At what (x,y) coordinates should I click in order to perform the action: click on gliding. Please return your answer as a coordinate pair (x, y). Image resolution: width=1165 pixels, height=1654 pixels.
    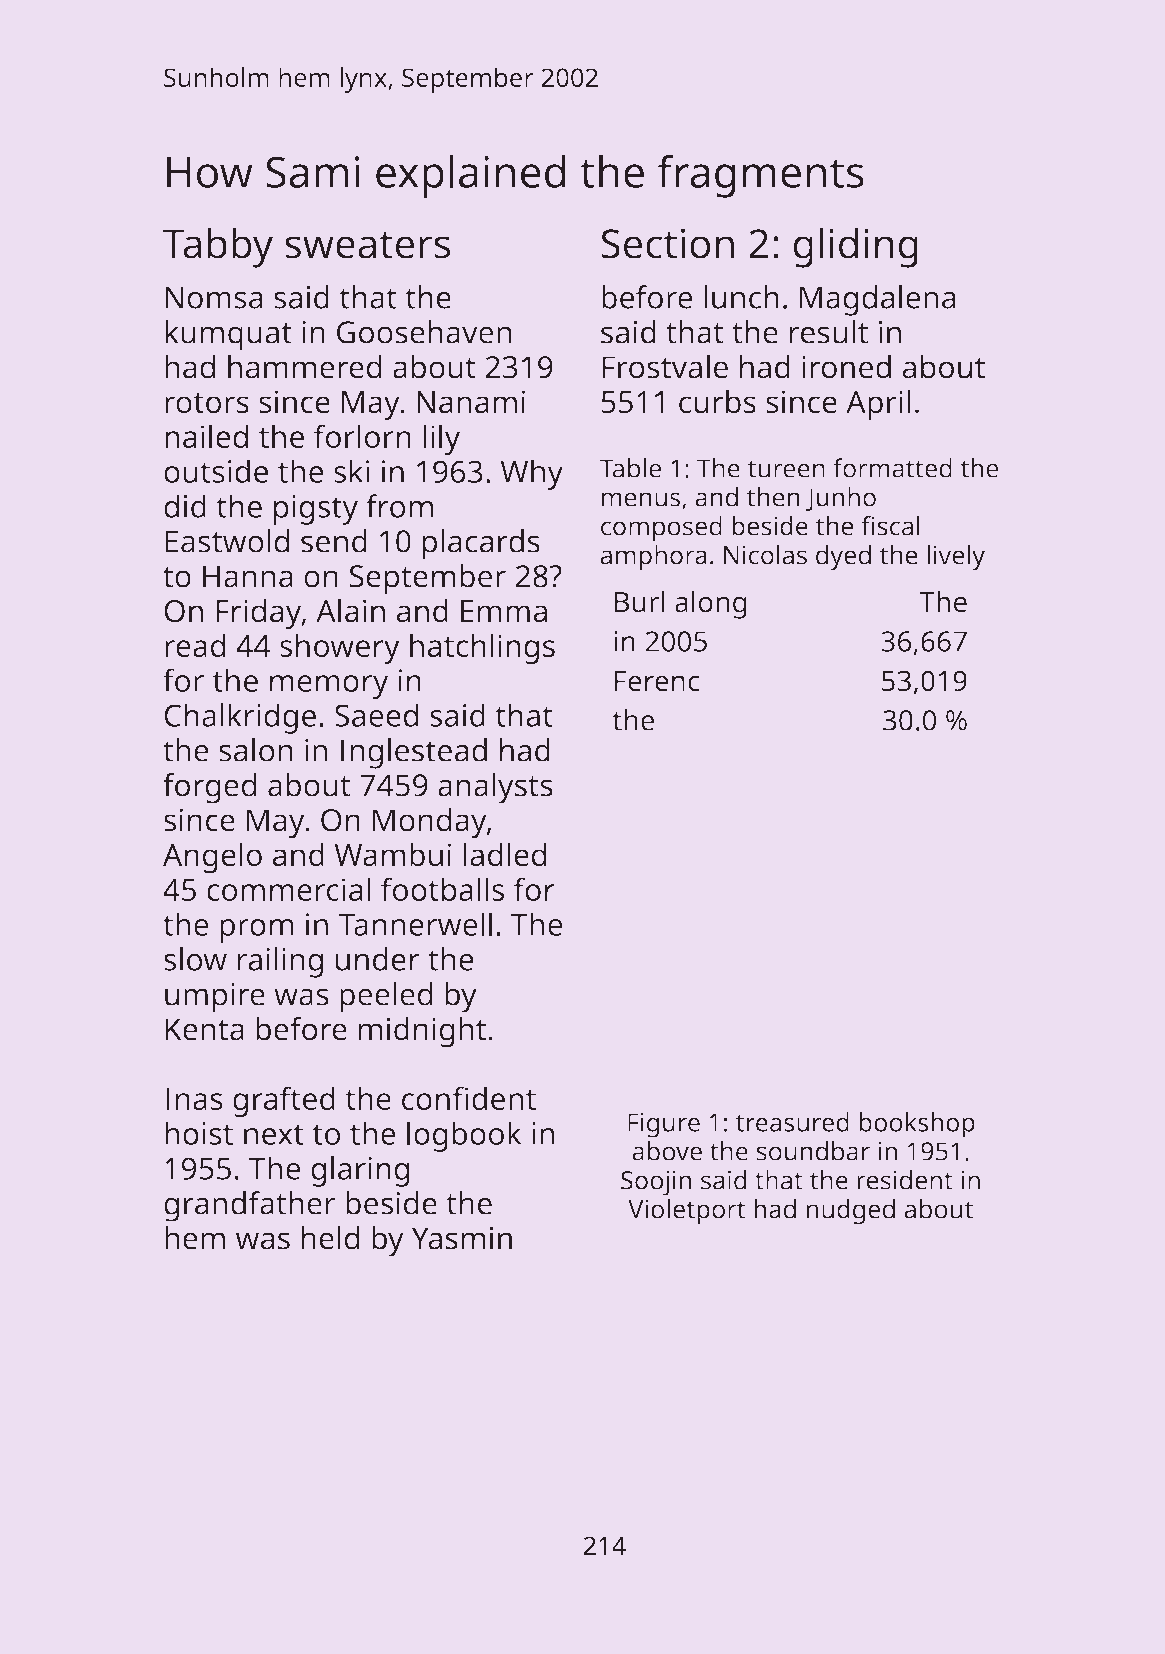
    Looking at the image, I should click on (855, 247).
